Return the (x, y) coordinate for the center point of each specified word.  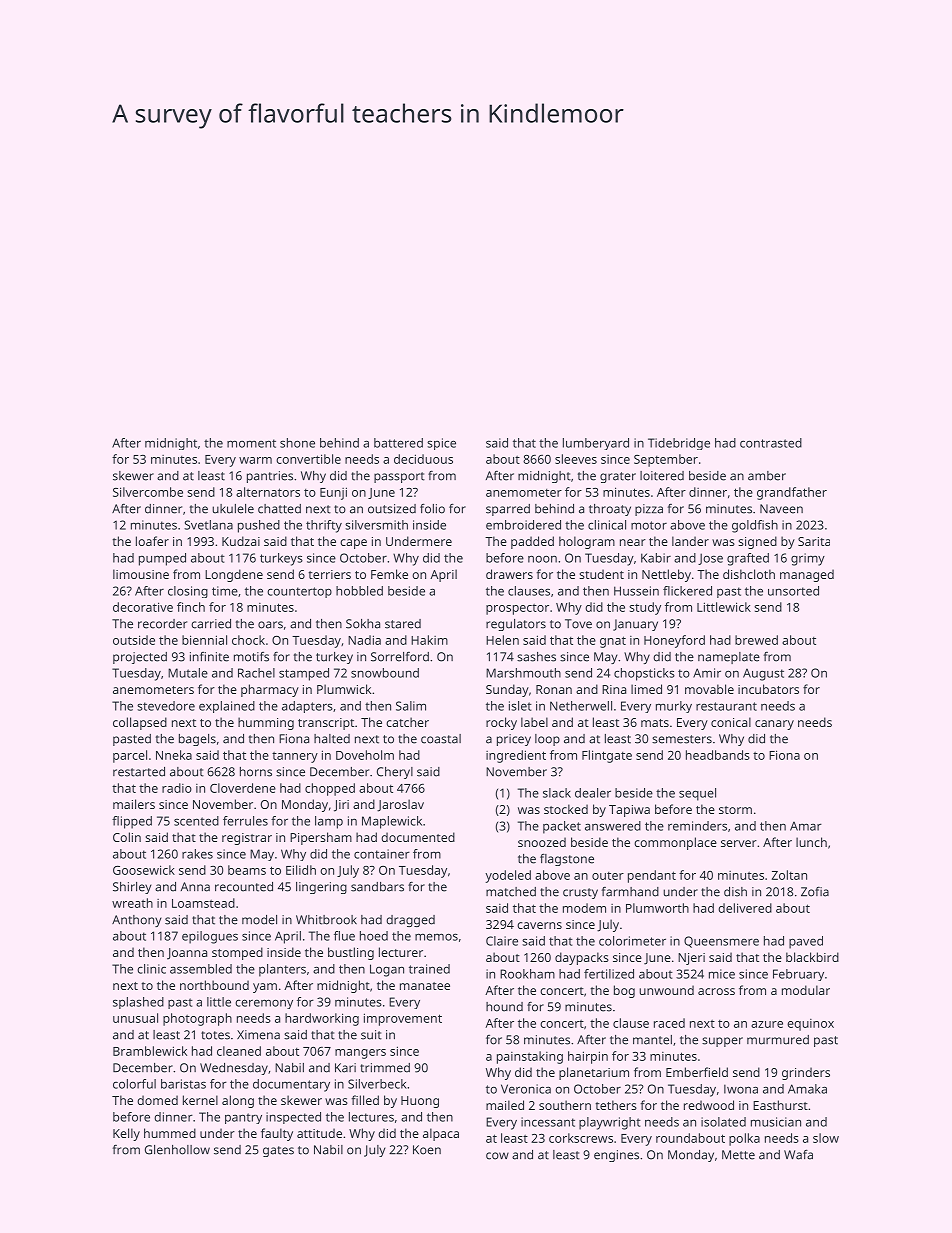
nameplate (729, 658)
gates (278, 1151)
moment (251, 443)
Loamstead (203, 903)
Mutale (188, 673)
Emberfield (697, 1072)
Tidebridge (679, 444)
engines (616, 1156)
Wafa (798, 1155)
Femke (389, 574)
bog (624, 991)
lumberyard (596, 444)
